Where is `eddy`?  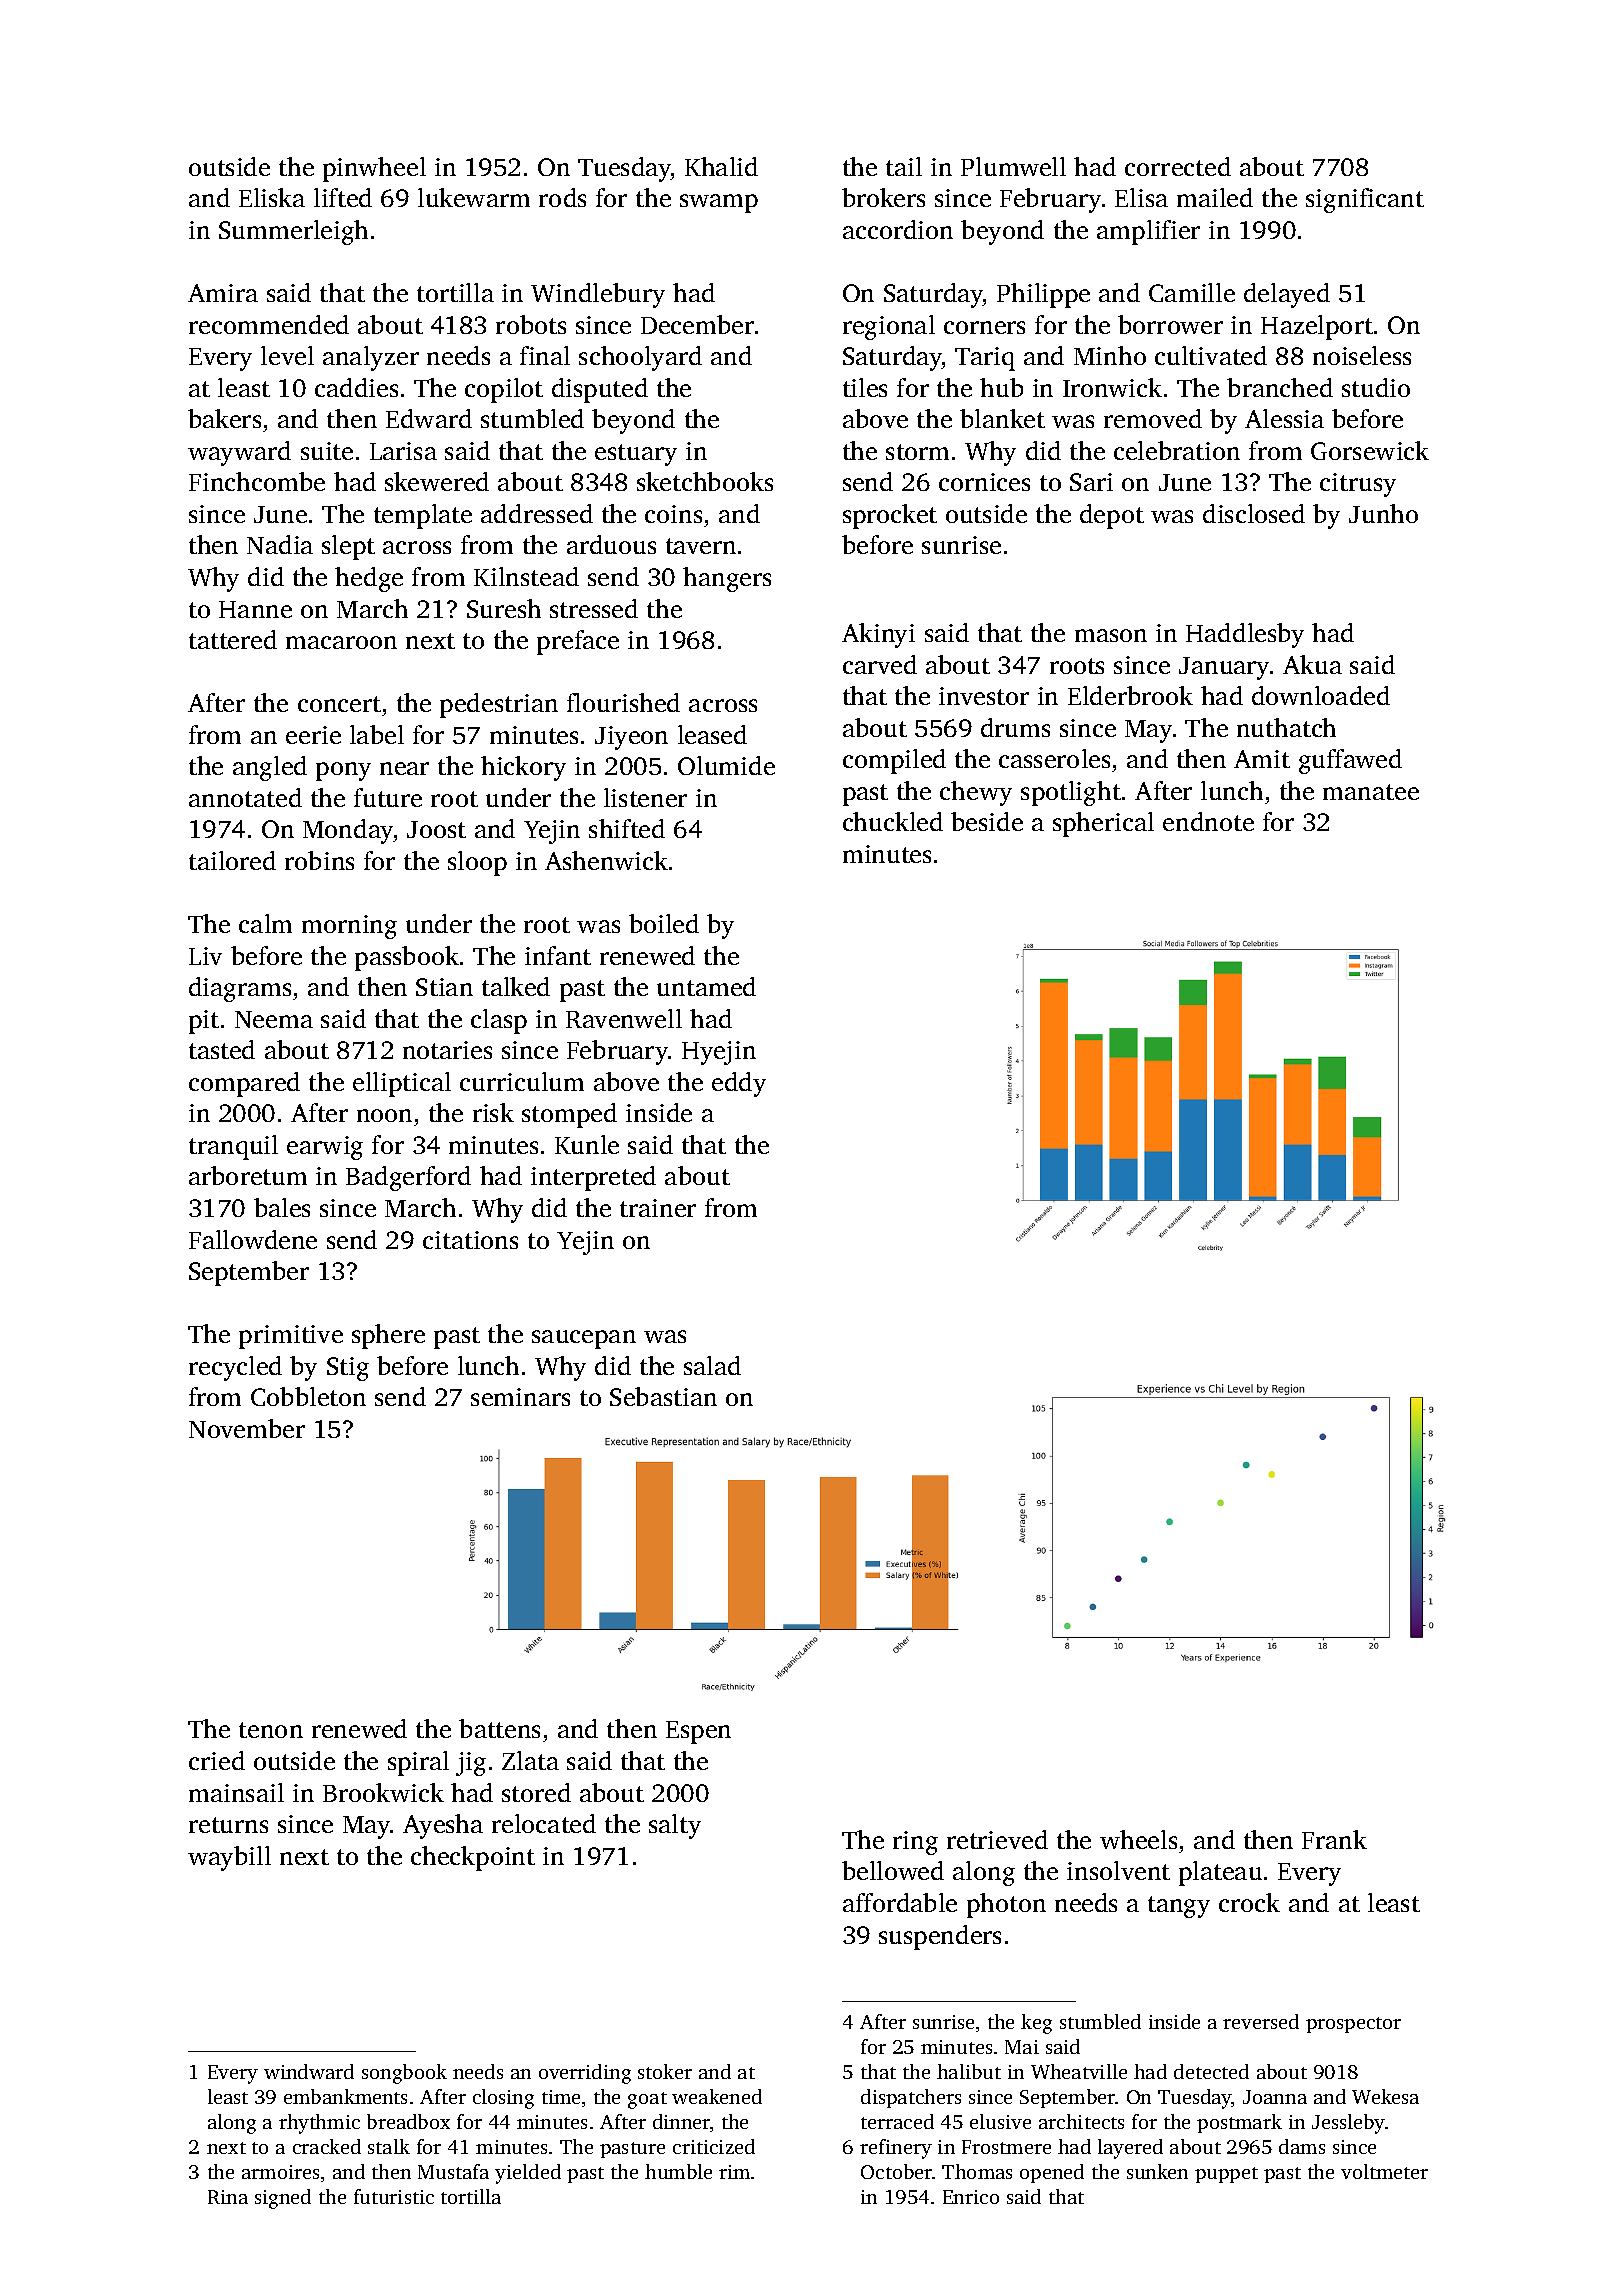
eddy is located at coordinates (739, 1084).
